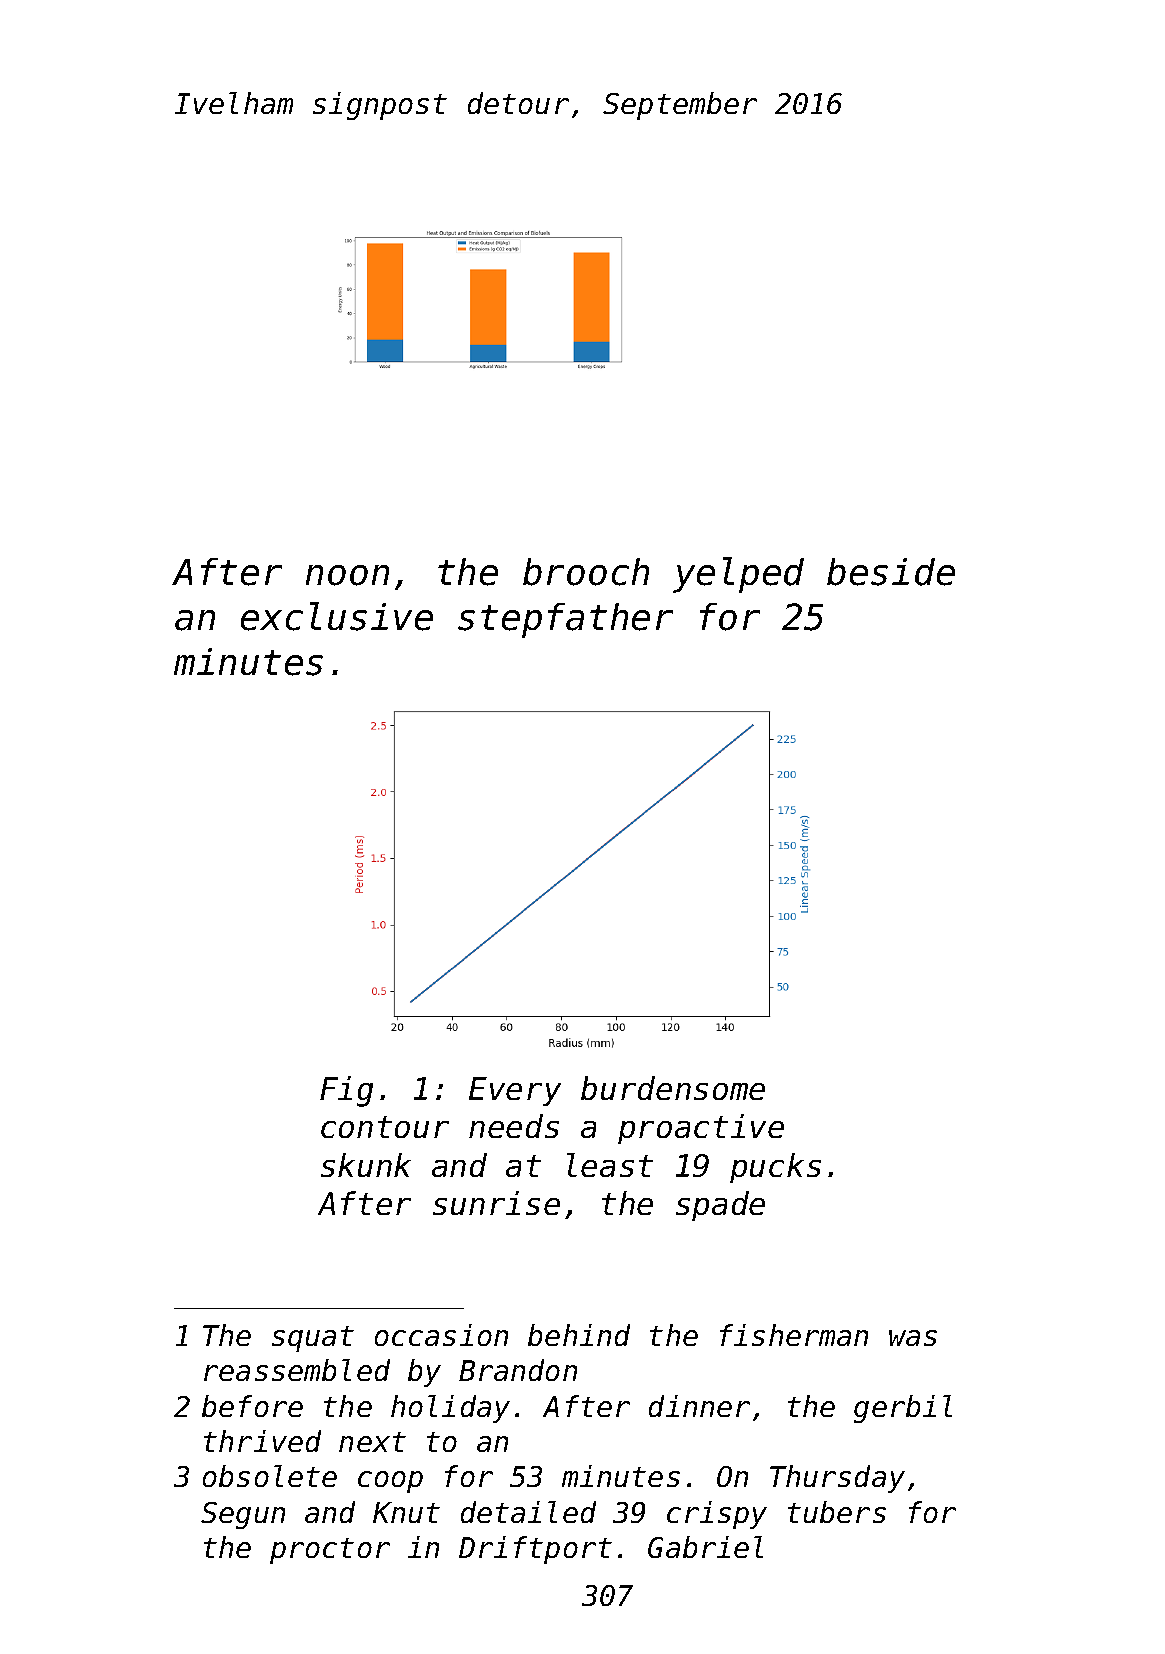  I want to click on pucks, so click(775, 1168).
